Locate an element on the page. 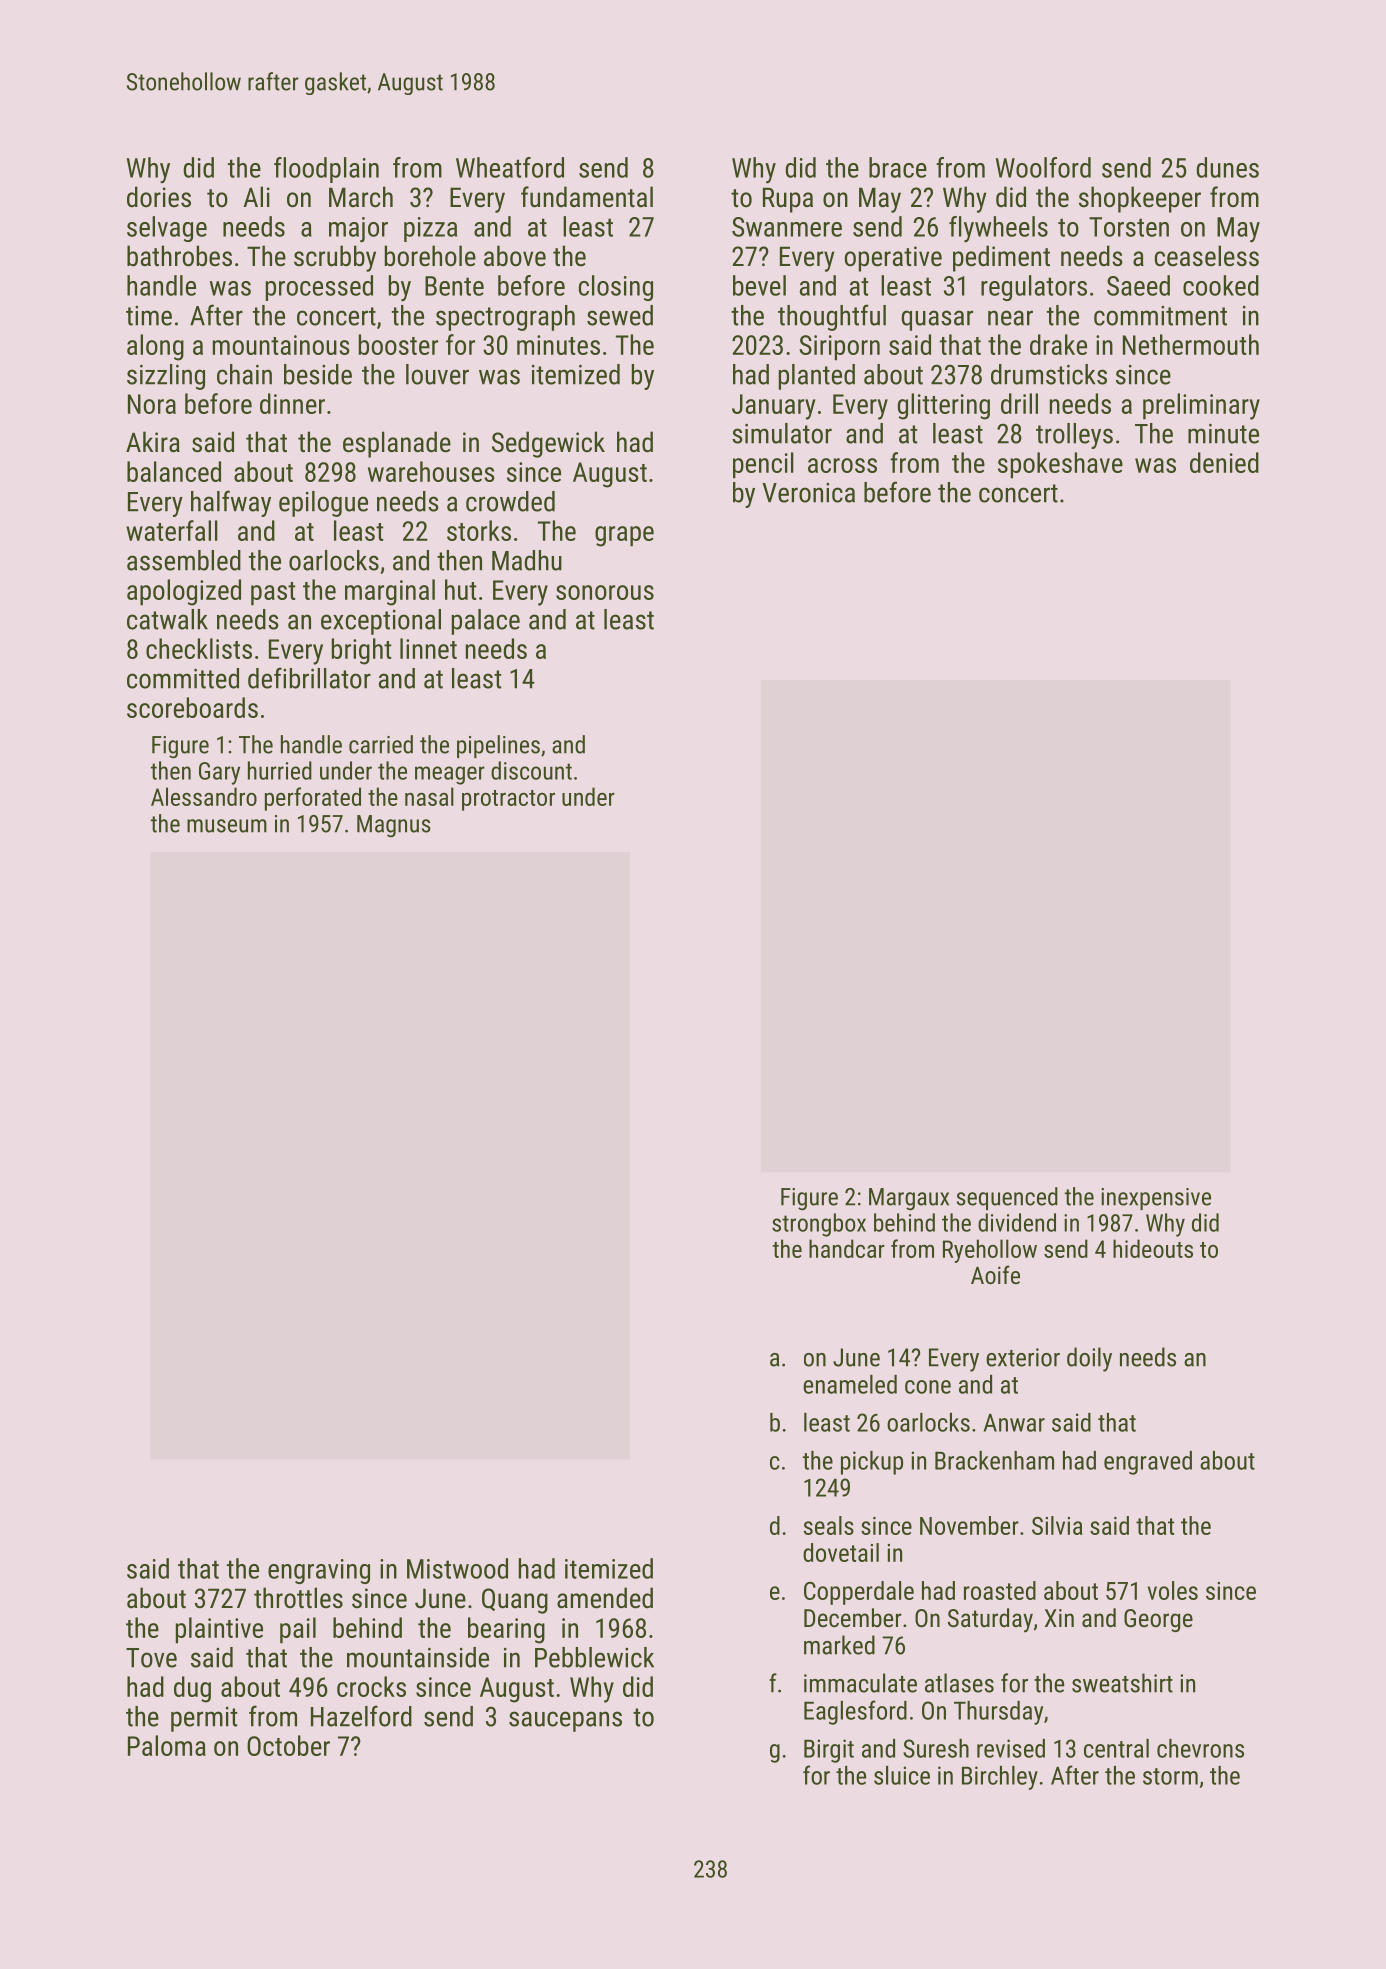 This image has width=1386, height=1969. dunes is located at coordinates (1227, 167).
